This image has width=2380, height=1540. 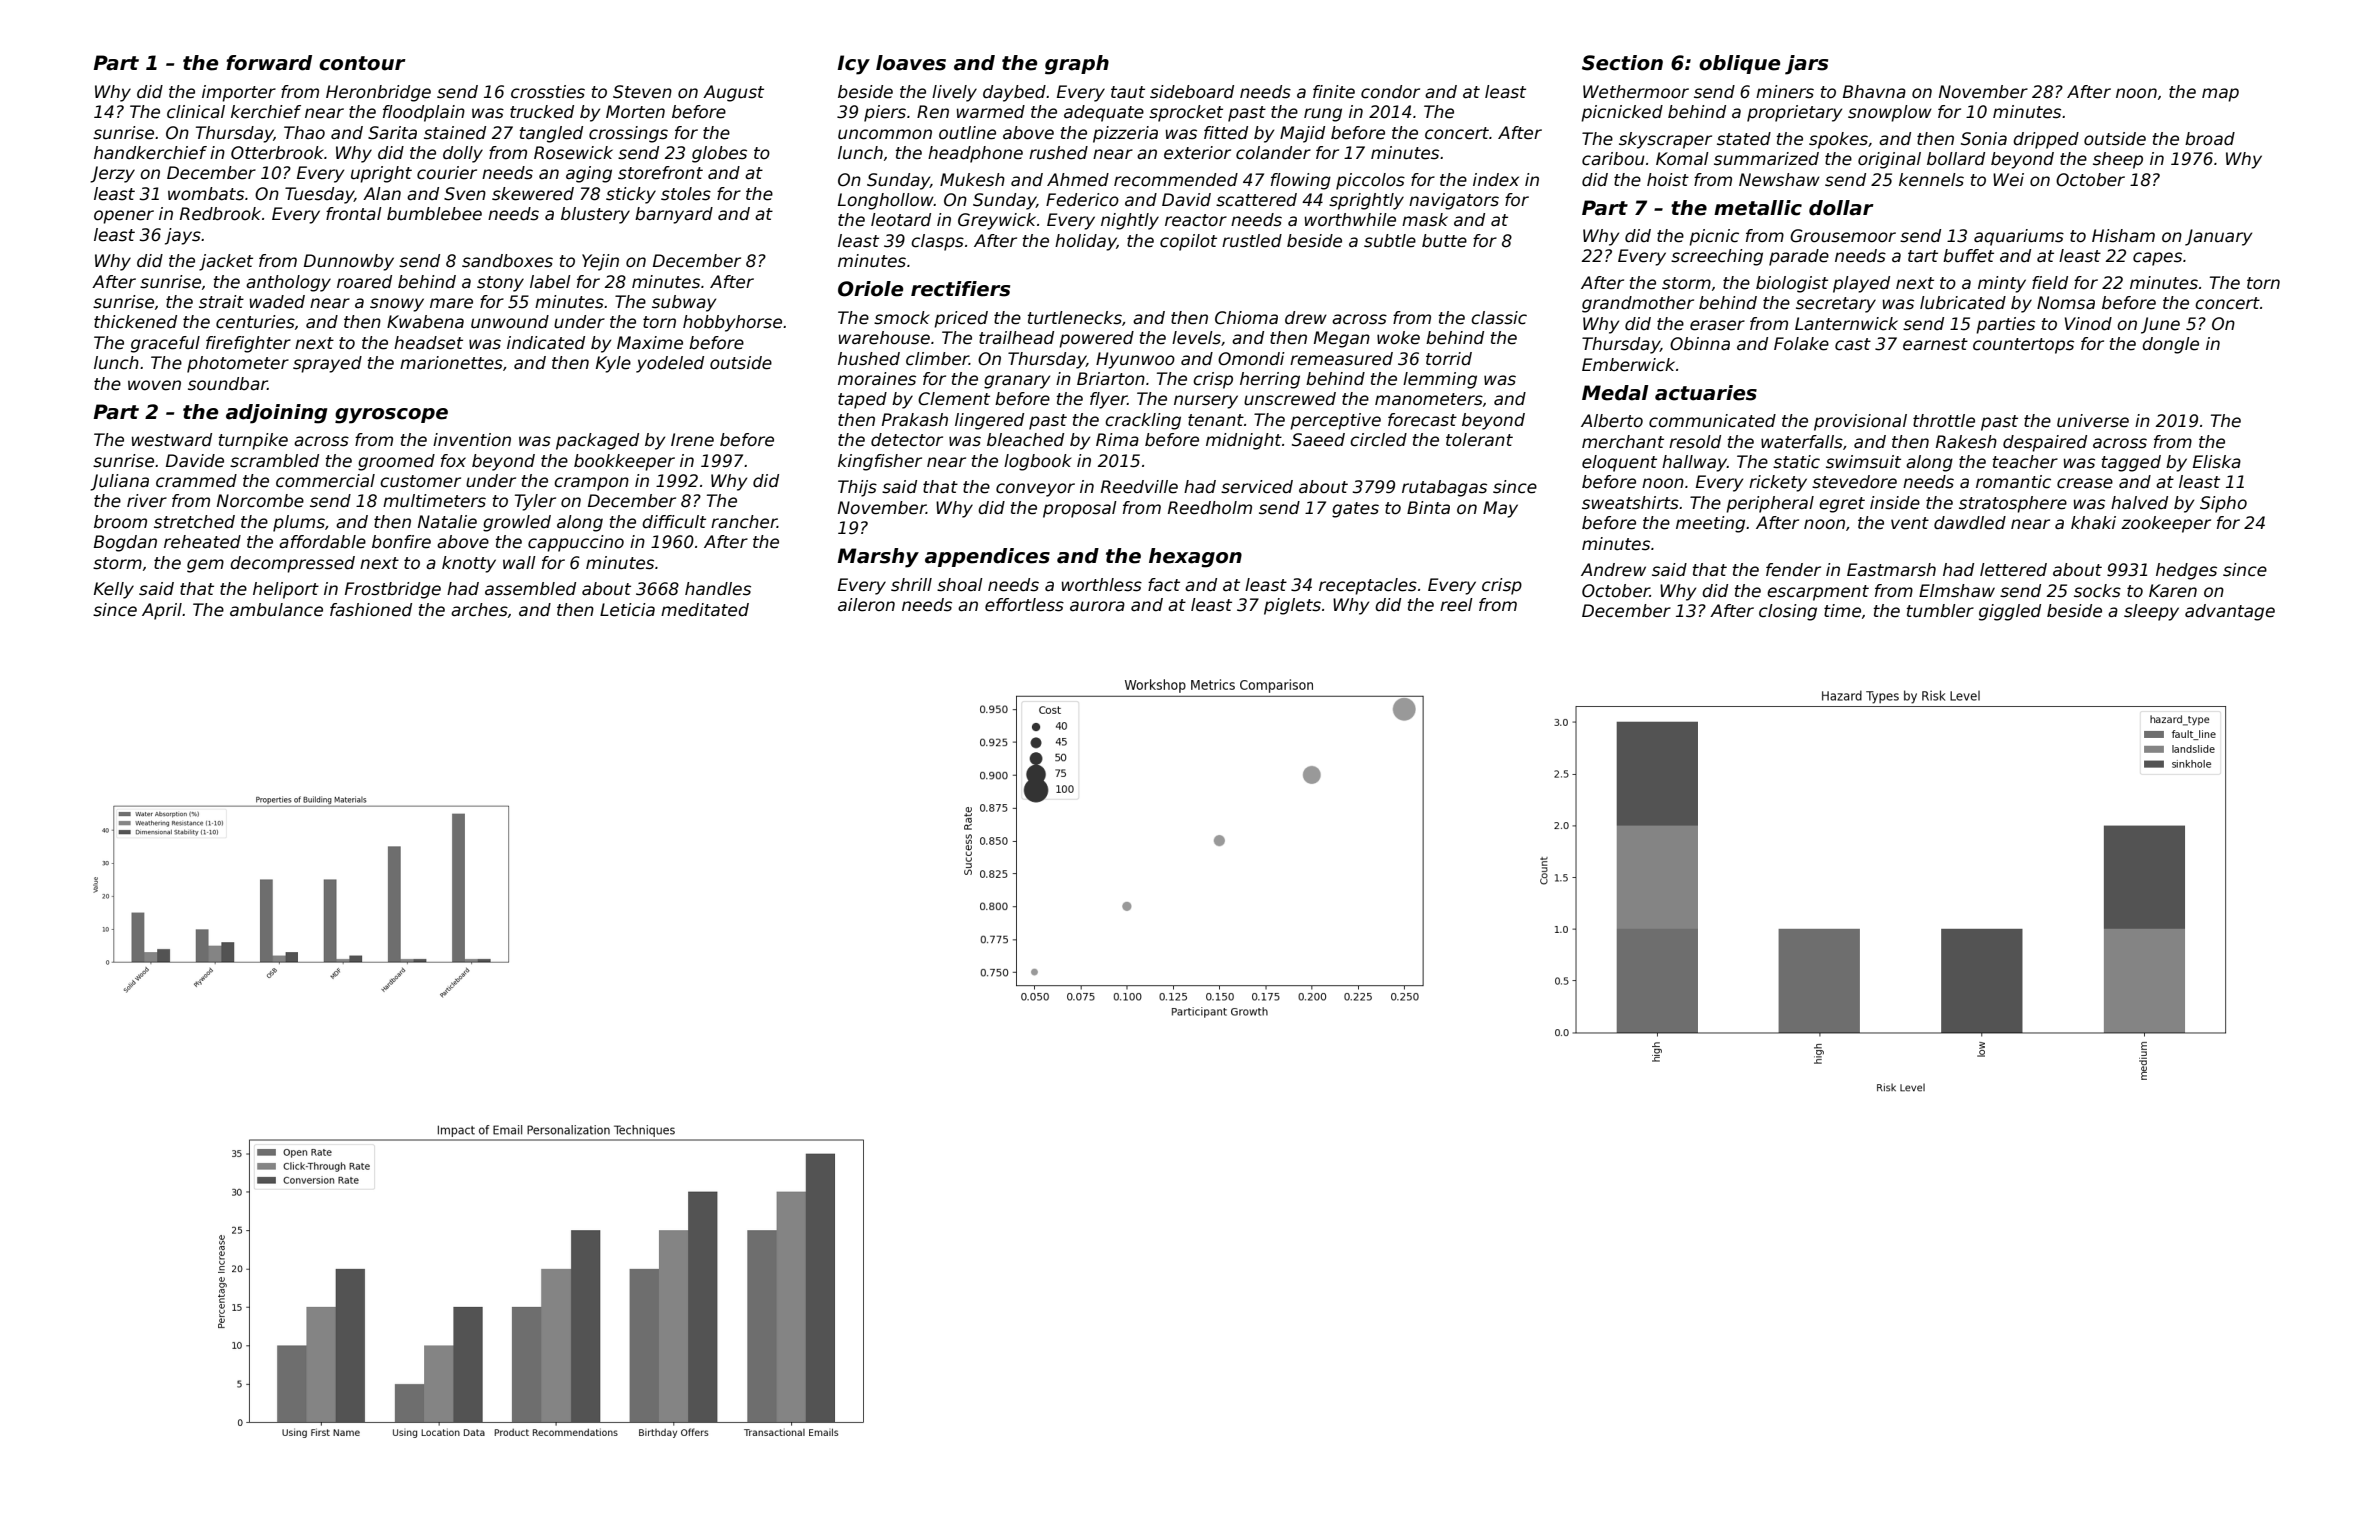 I want to click on miners, so click(x=1785, y=92).
